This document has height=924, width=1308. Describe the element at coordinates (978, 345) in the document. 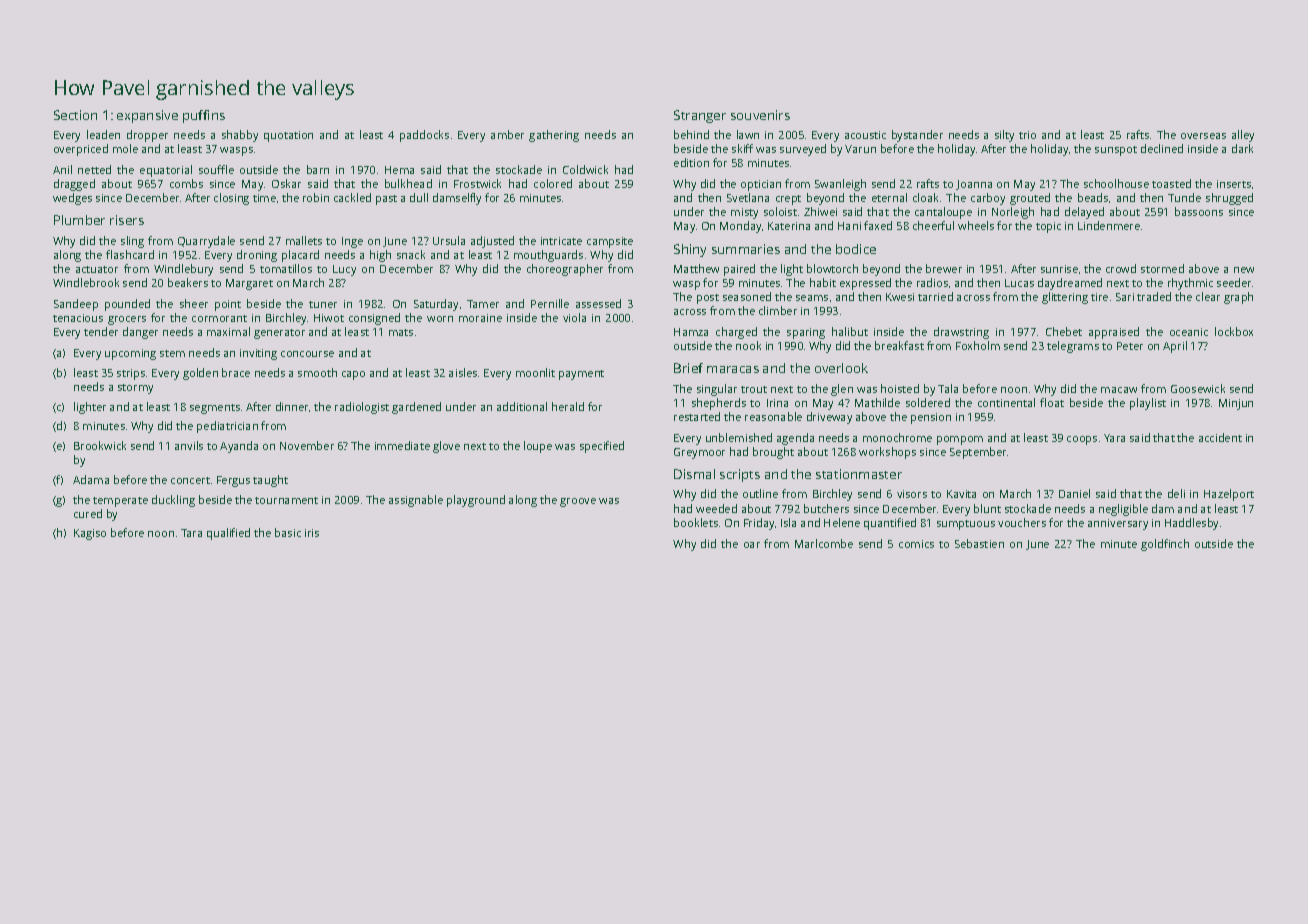

I see `Foxholm` at that location.
